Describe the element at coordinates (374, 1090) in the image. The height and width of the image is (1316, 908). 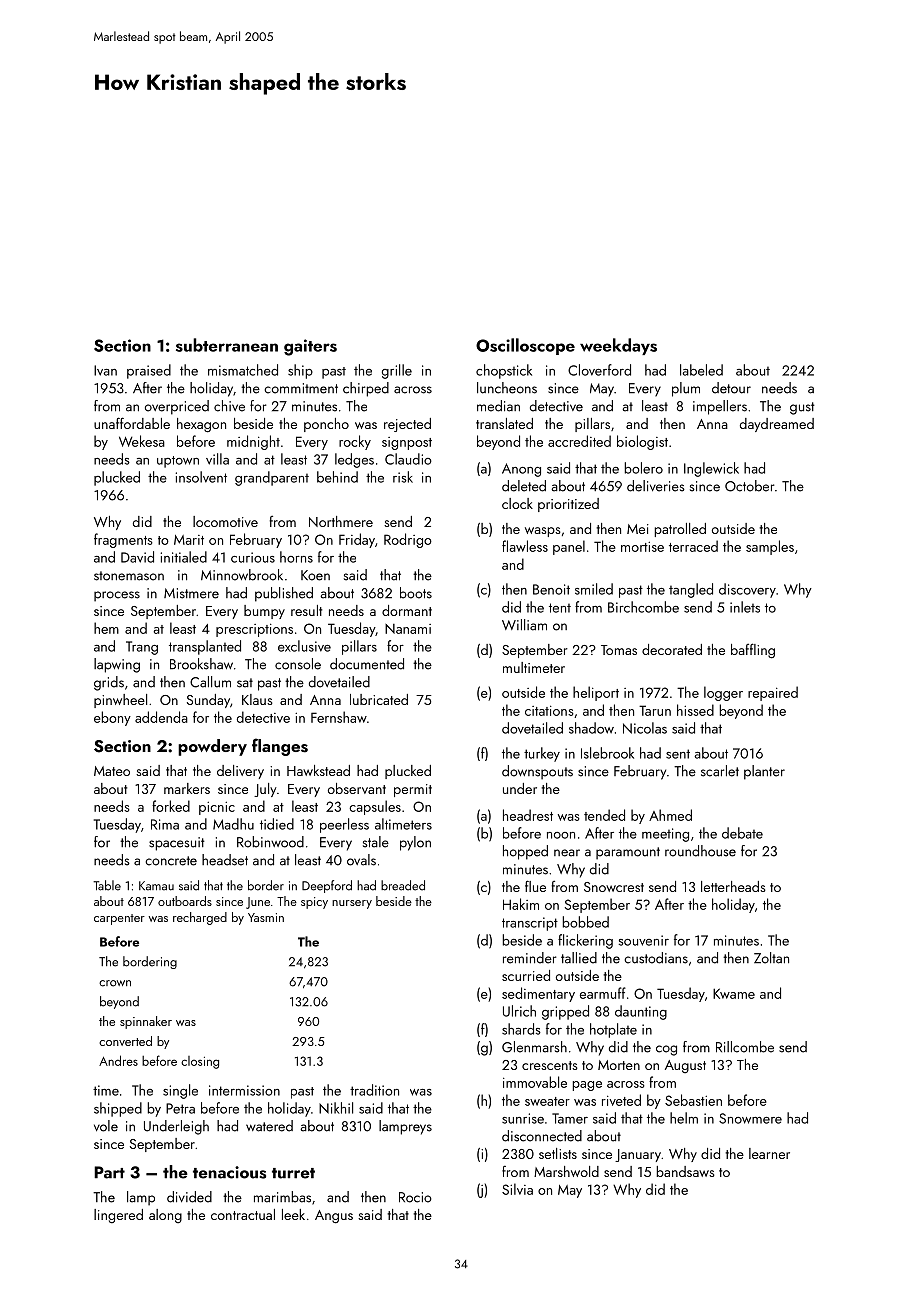
I see `tradition` at that location.
